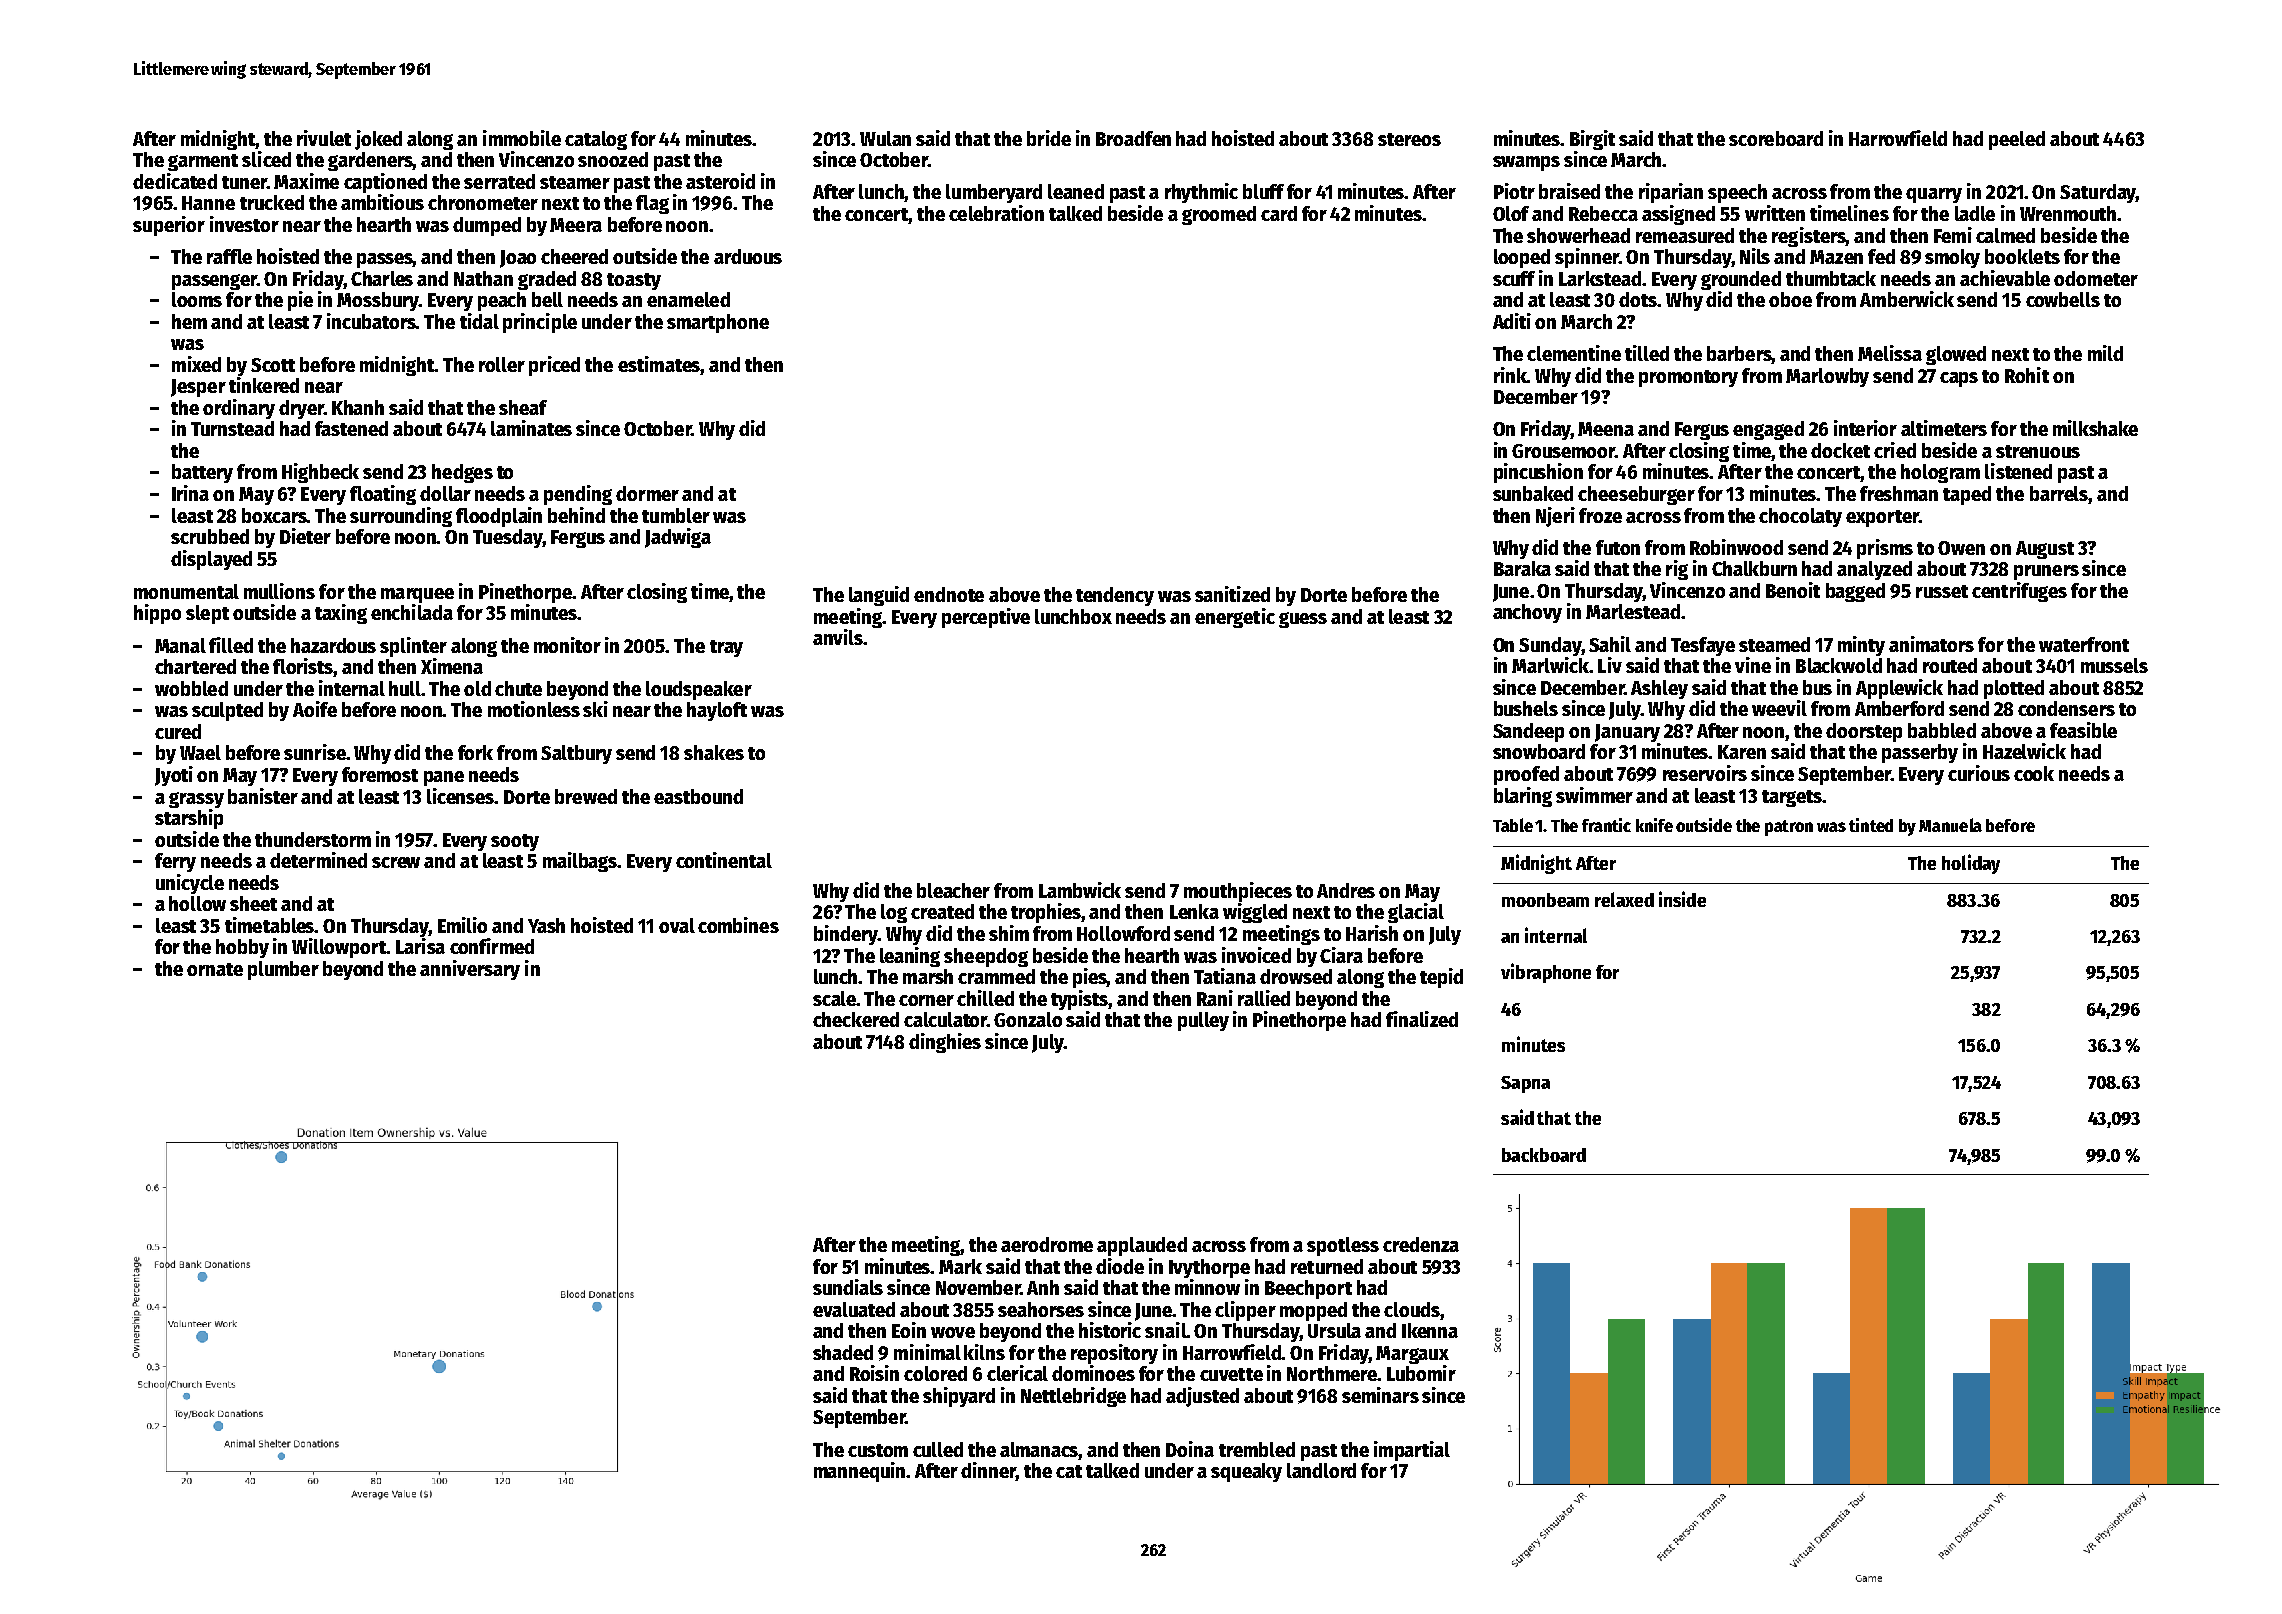 This image has width=2282, height=1614. Describe the element at coordinates (1526, 708) in the image. I see `bushels` at that location.
